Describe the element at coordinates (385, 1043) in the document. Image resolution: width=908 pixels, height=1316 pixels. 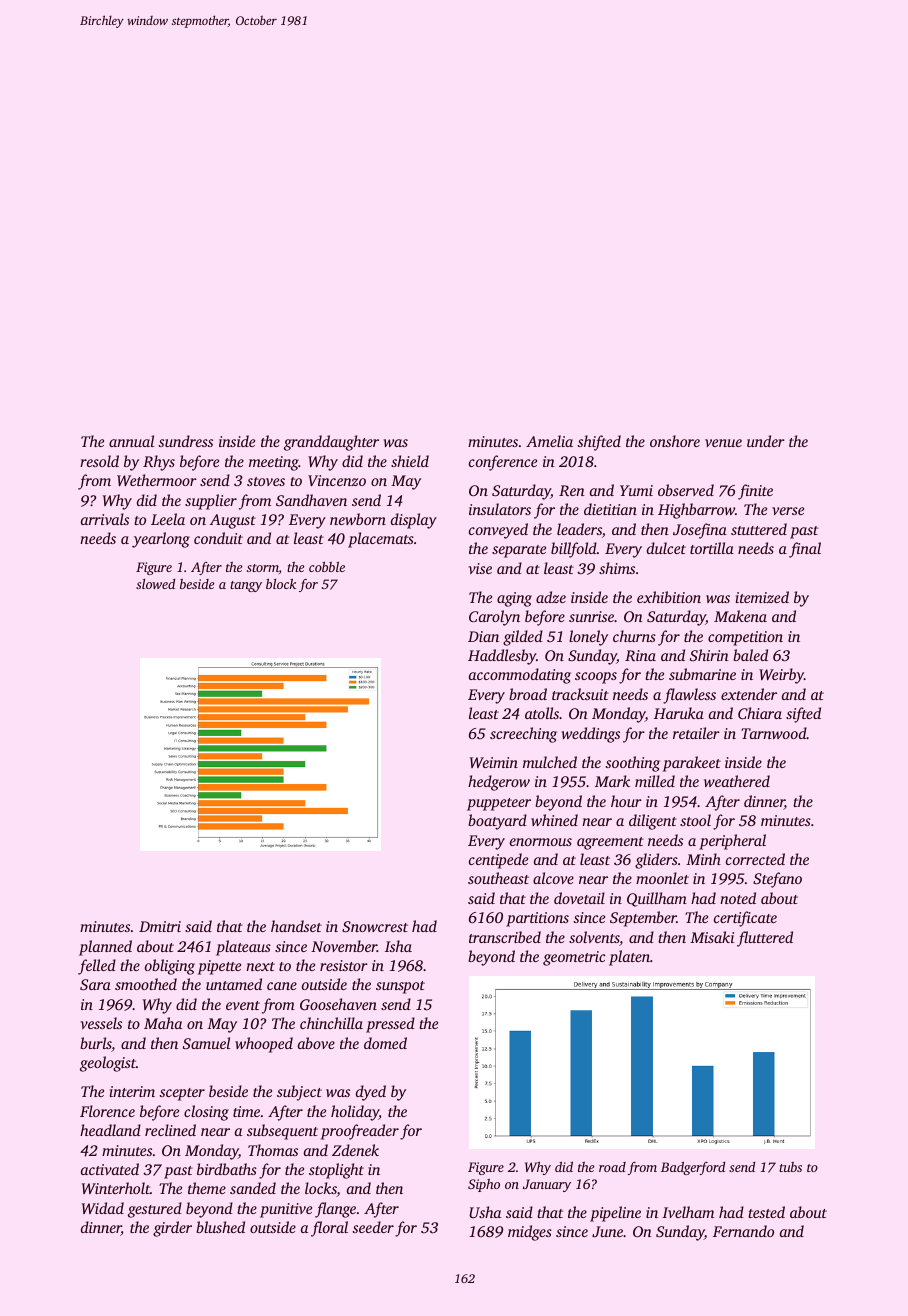
I see `domed` at that location.
